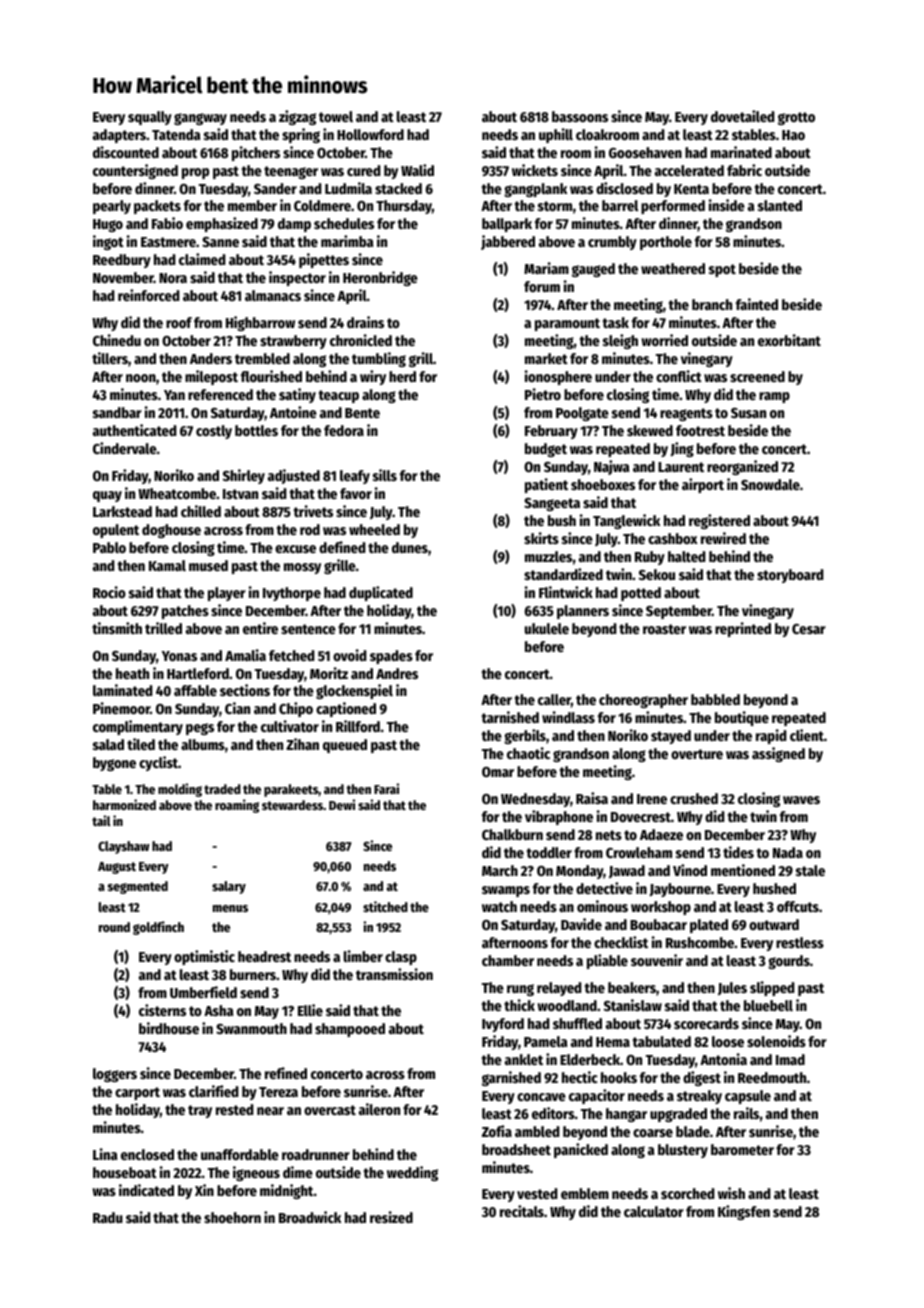  I want to click on wheeled, so click(374, 529).
